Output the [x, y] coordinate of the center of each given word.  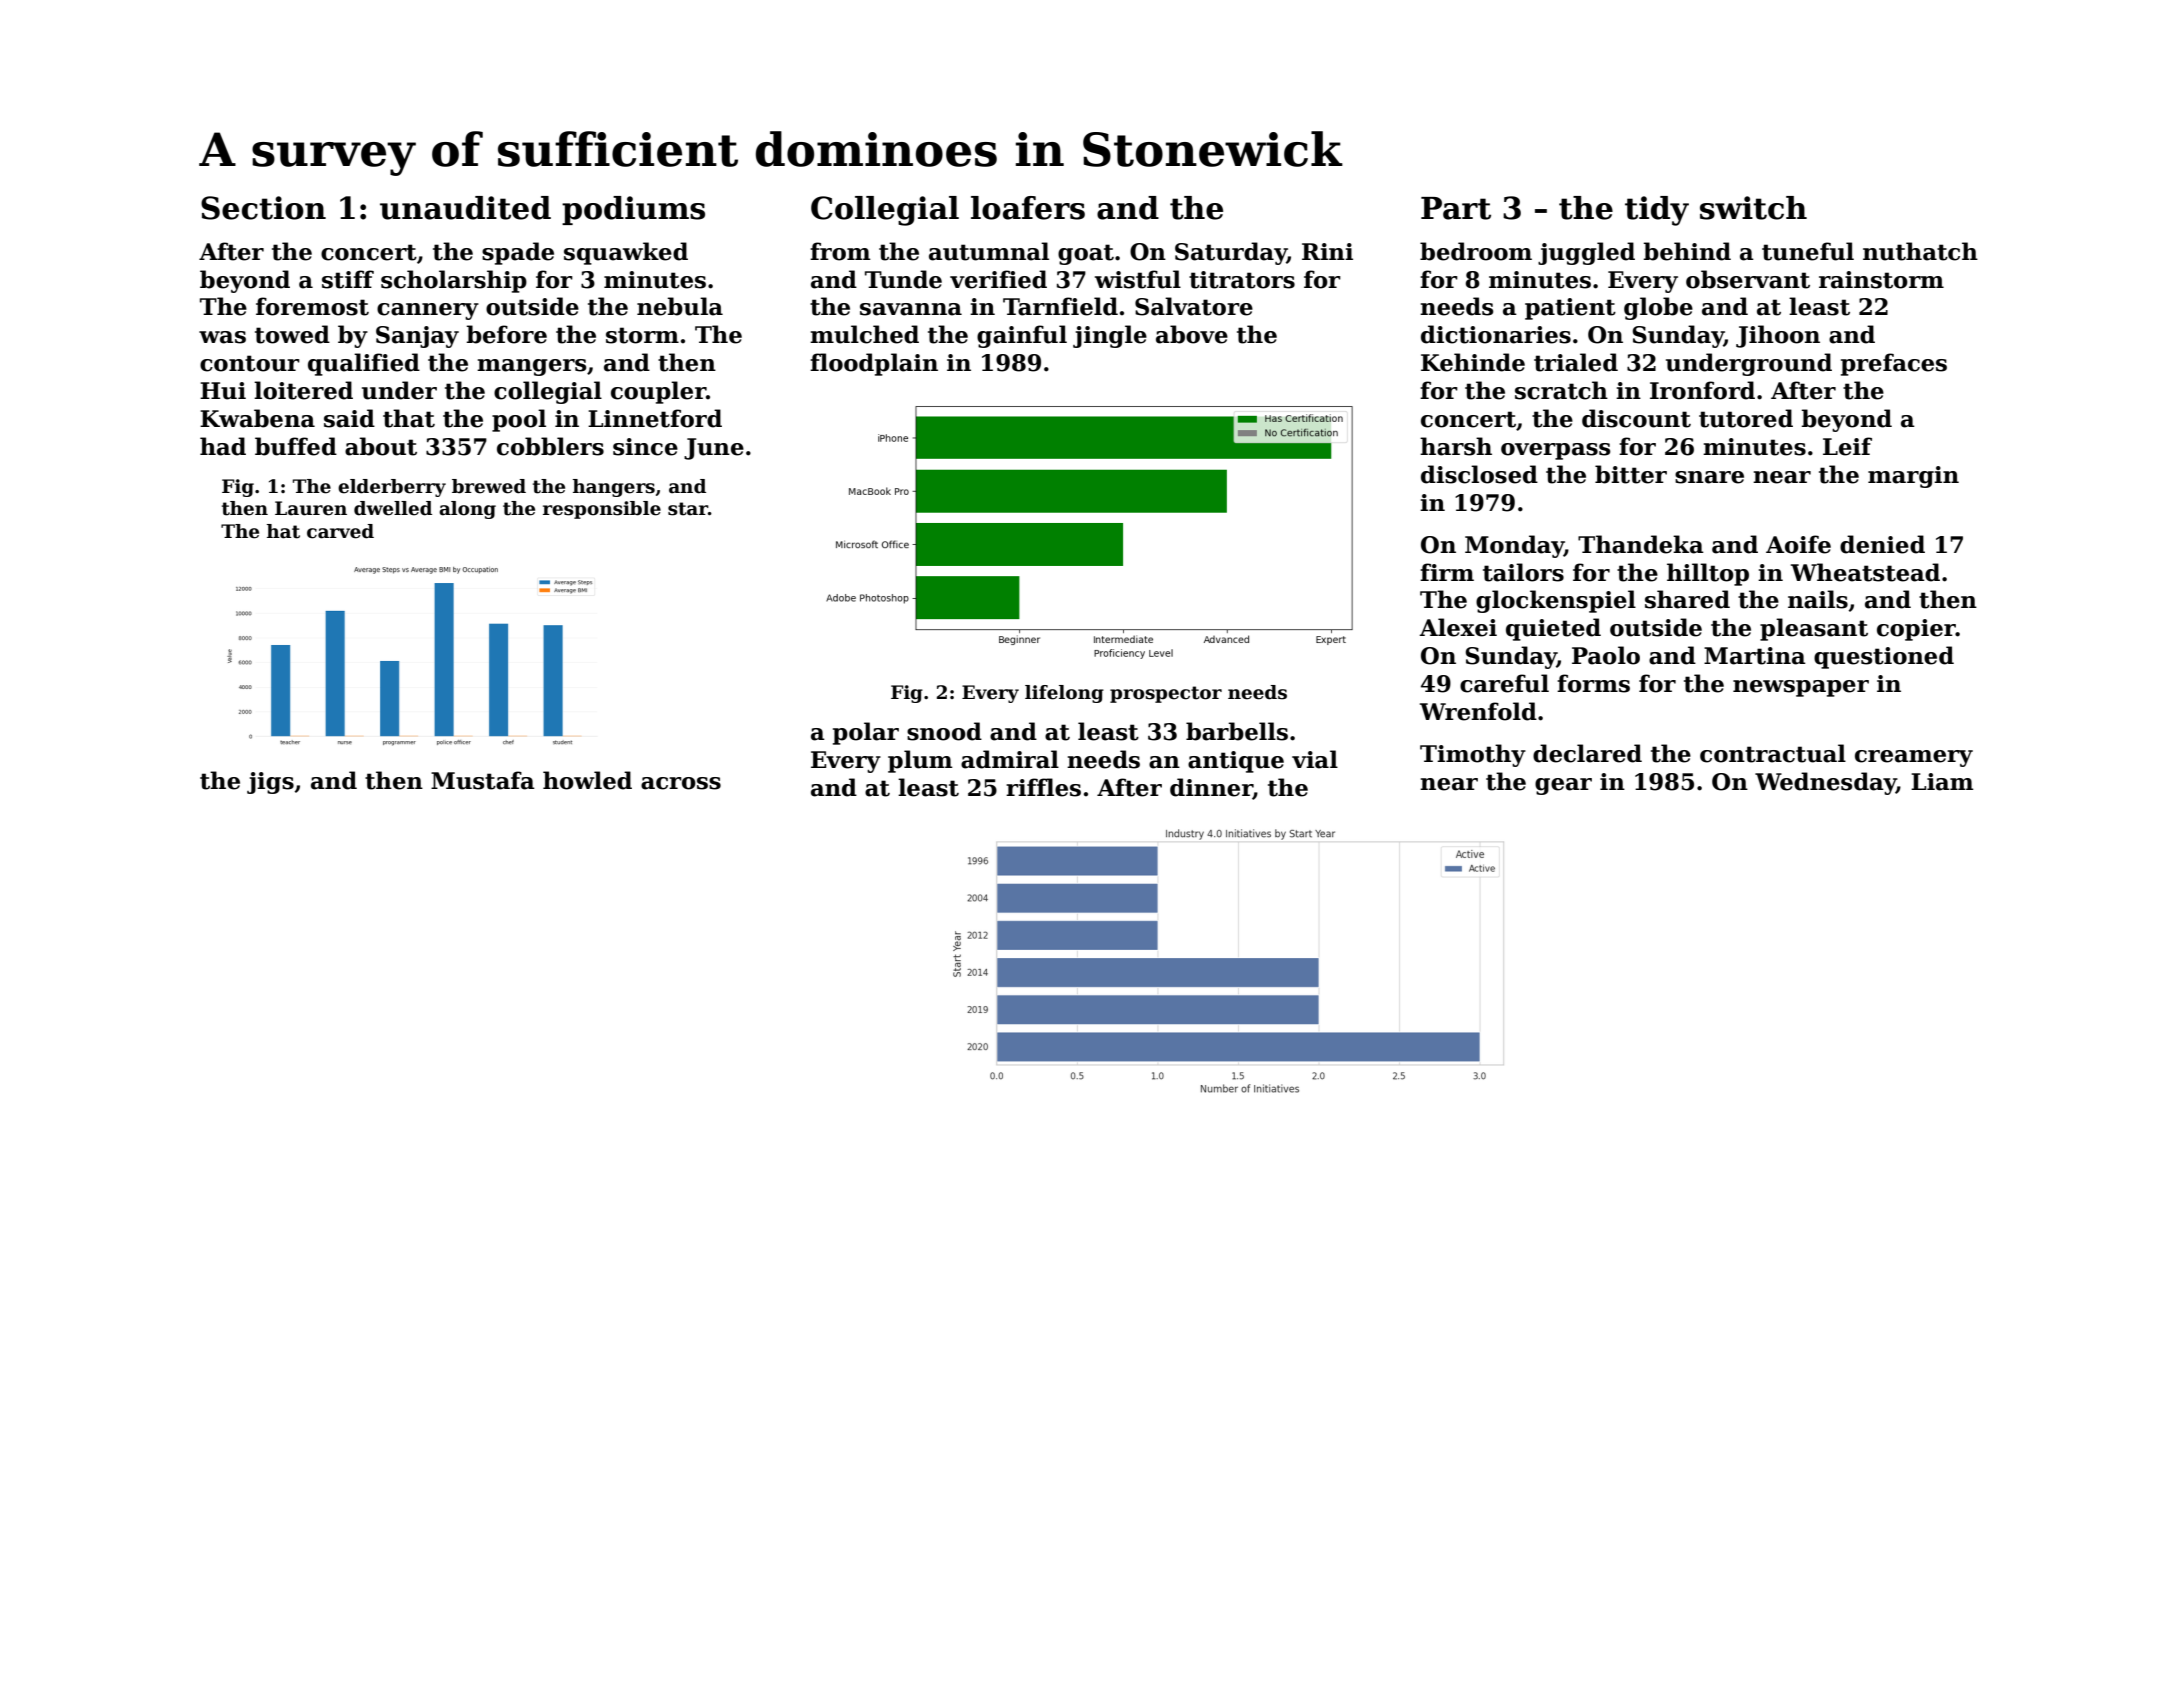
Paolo [1606, 655]
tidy [1657, 211]
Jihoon [1778, 336]
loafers [1028, 208]
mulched [864, 334]
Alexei [1458, 627]
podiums [633, 210]
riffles [1043, 787]
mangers [532, 367]
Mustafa [483, 780]
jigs [270, 783]
